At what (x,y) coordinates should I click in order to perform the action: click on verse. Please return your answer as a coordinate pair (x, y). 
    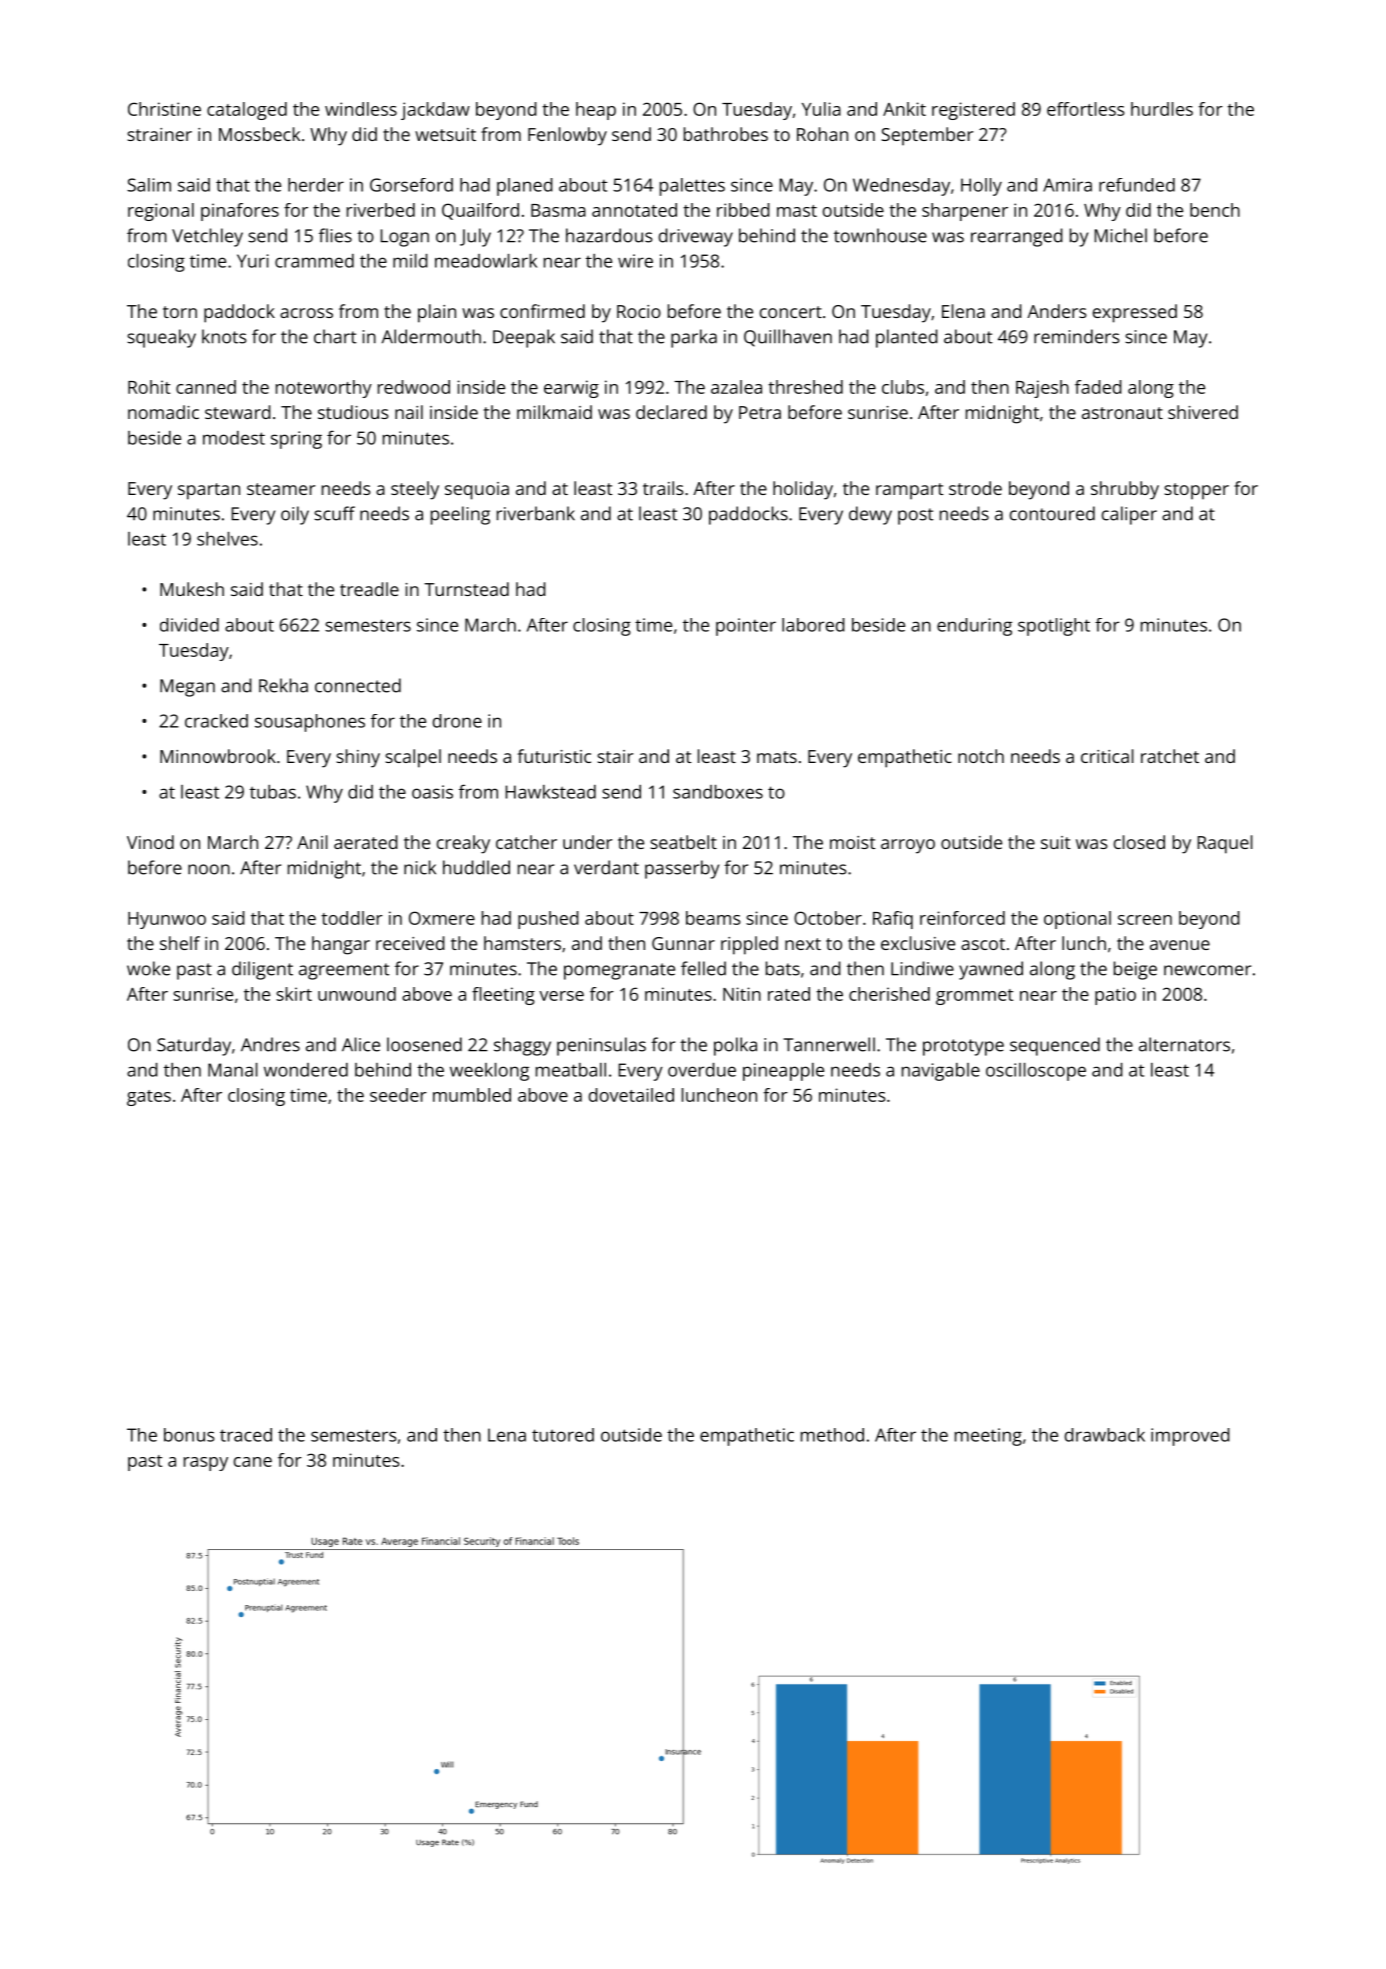
    Looking at the image, I should click on (561, 996).
